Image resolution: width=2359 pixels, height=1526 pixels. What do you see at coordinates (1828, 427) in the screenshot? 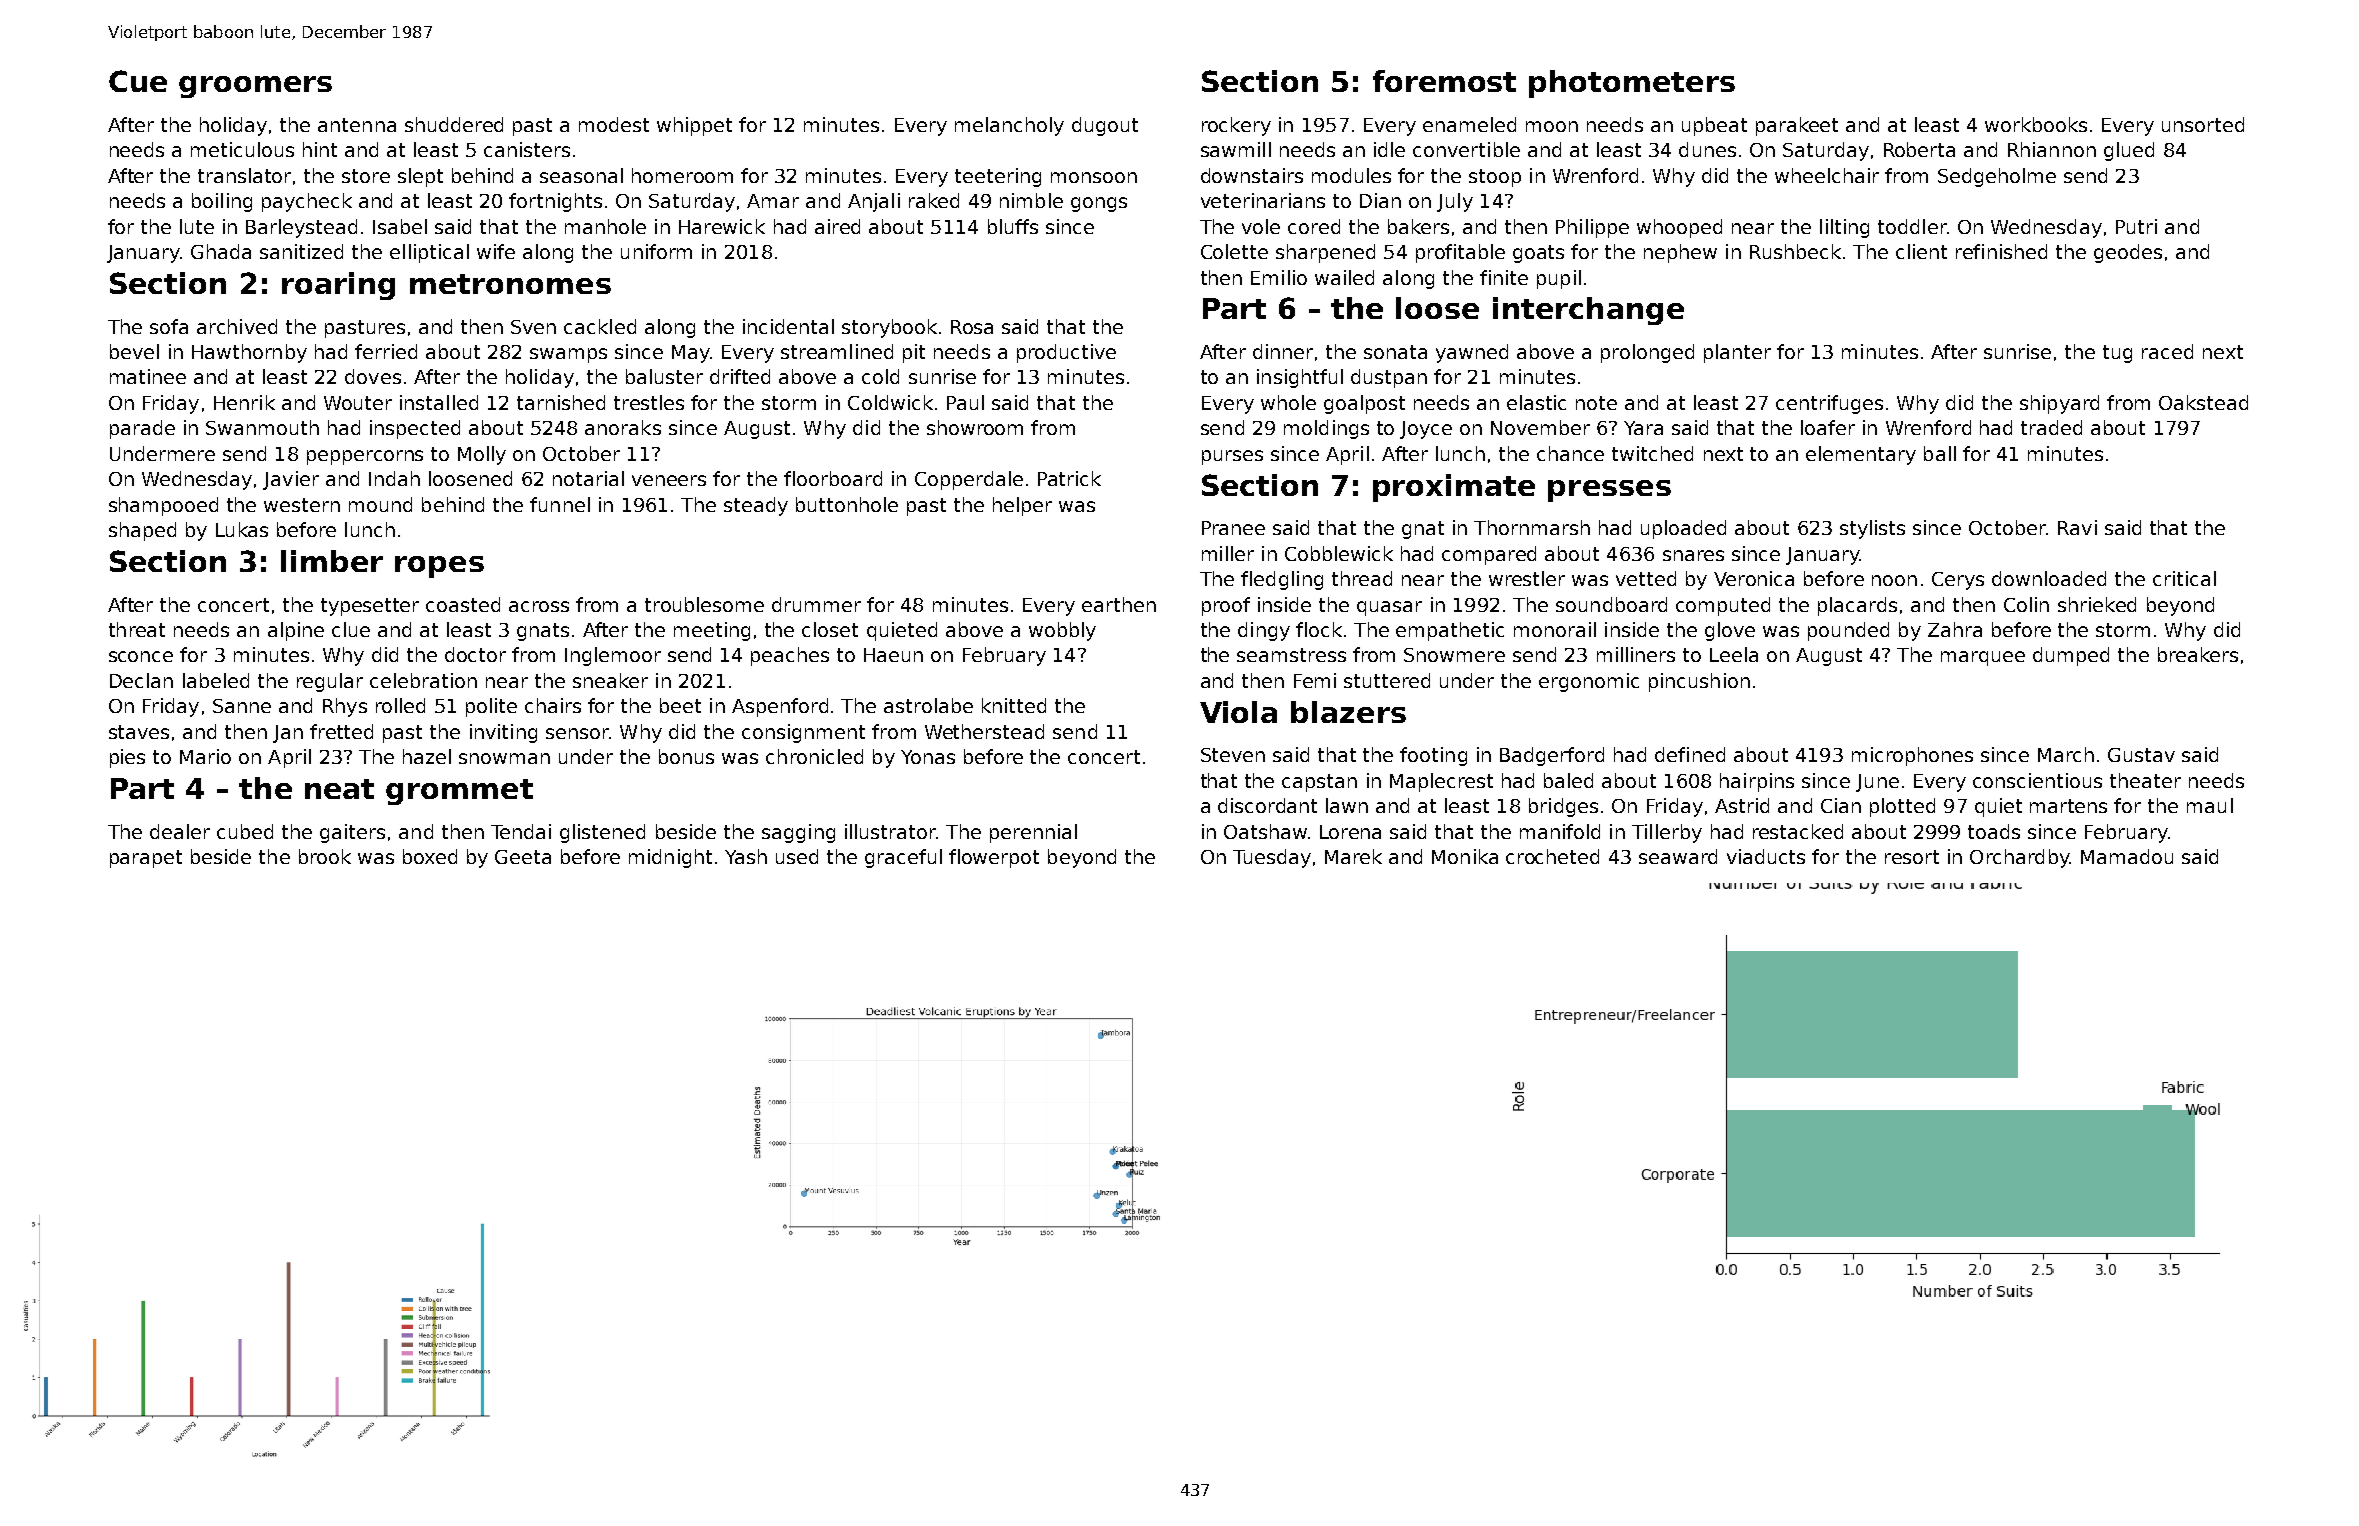
I see `loafer` at bounding box center [1828, 427].
